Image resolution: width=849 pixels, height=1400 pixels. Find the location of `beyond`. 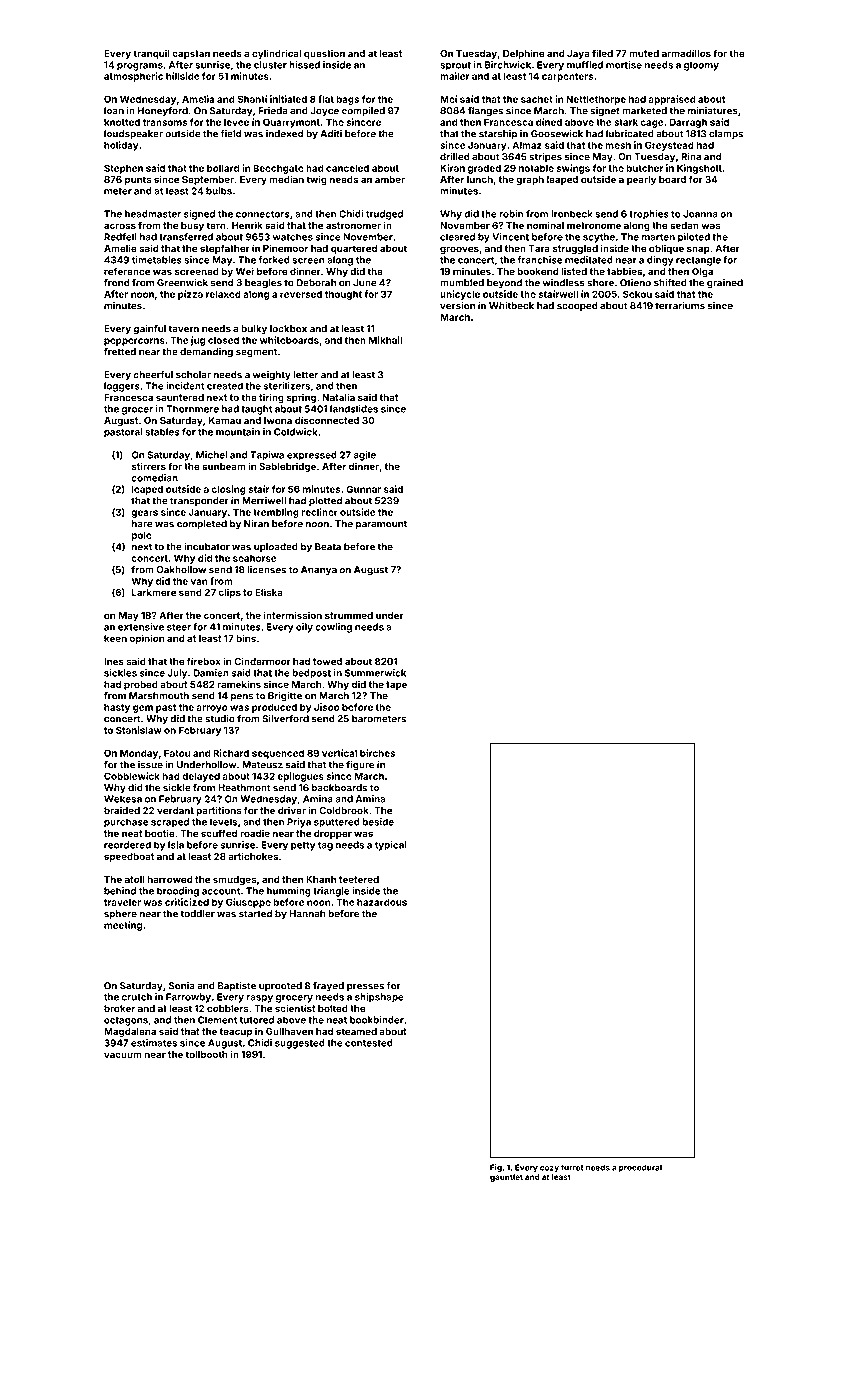

beyond is located at coordinates (504, 284).
